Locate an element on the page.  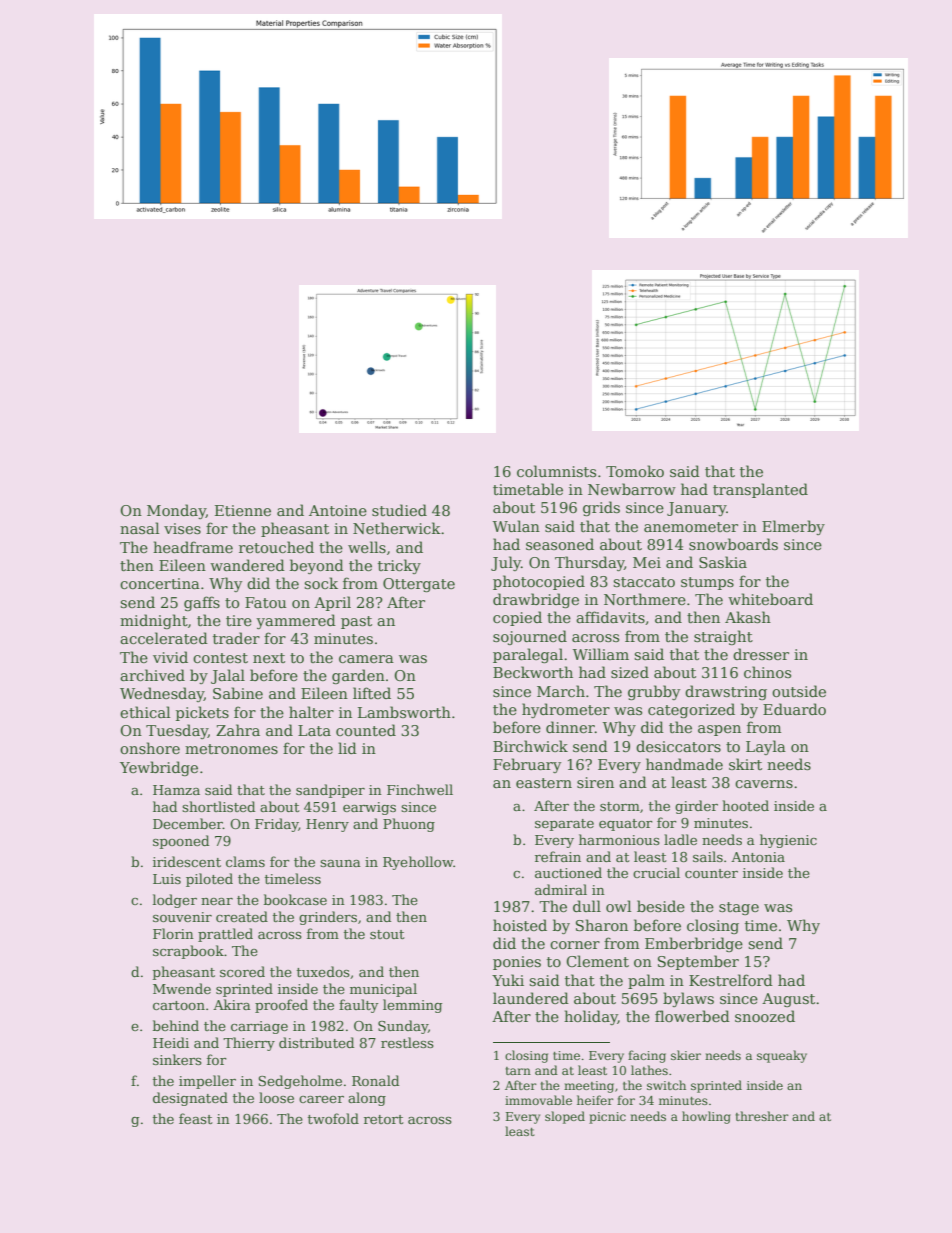
Tomoko is located at coordinates (635, 471).
